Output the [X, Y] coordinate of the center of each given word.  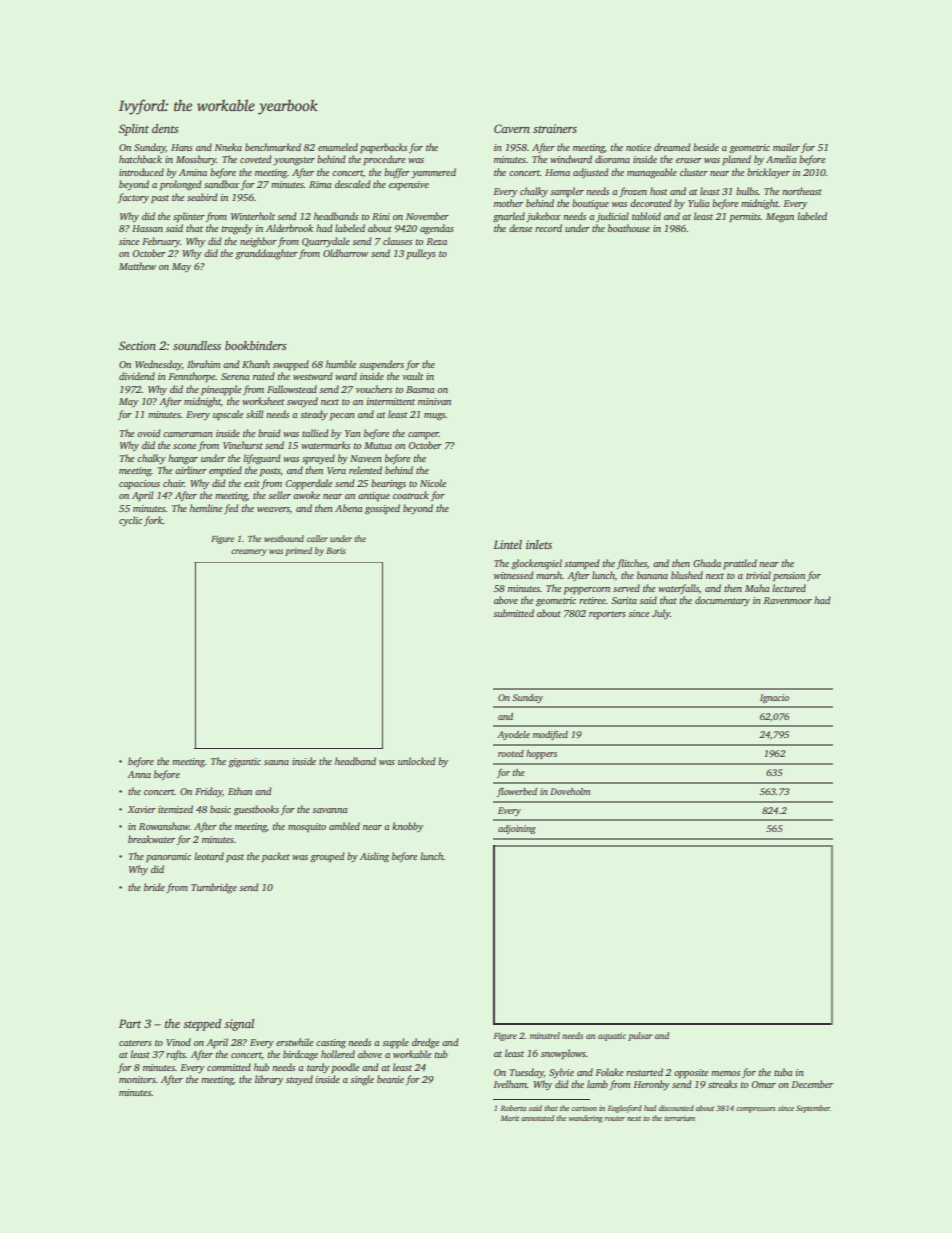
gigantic [244, 763]
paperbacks [383, 148]
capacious [139, 484]
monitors [137, 1079]
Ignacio [774, 698]
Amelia [781, 159]
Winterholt [253, 216]
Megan [780, 218]
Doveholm [570, 791]
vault [413, 376]
